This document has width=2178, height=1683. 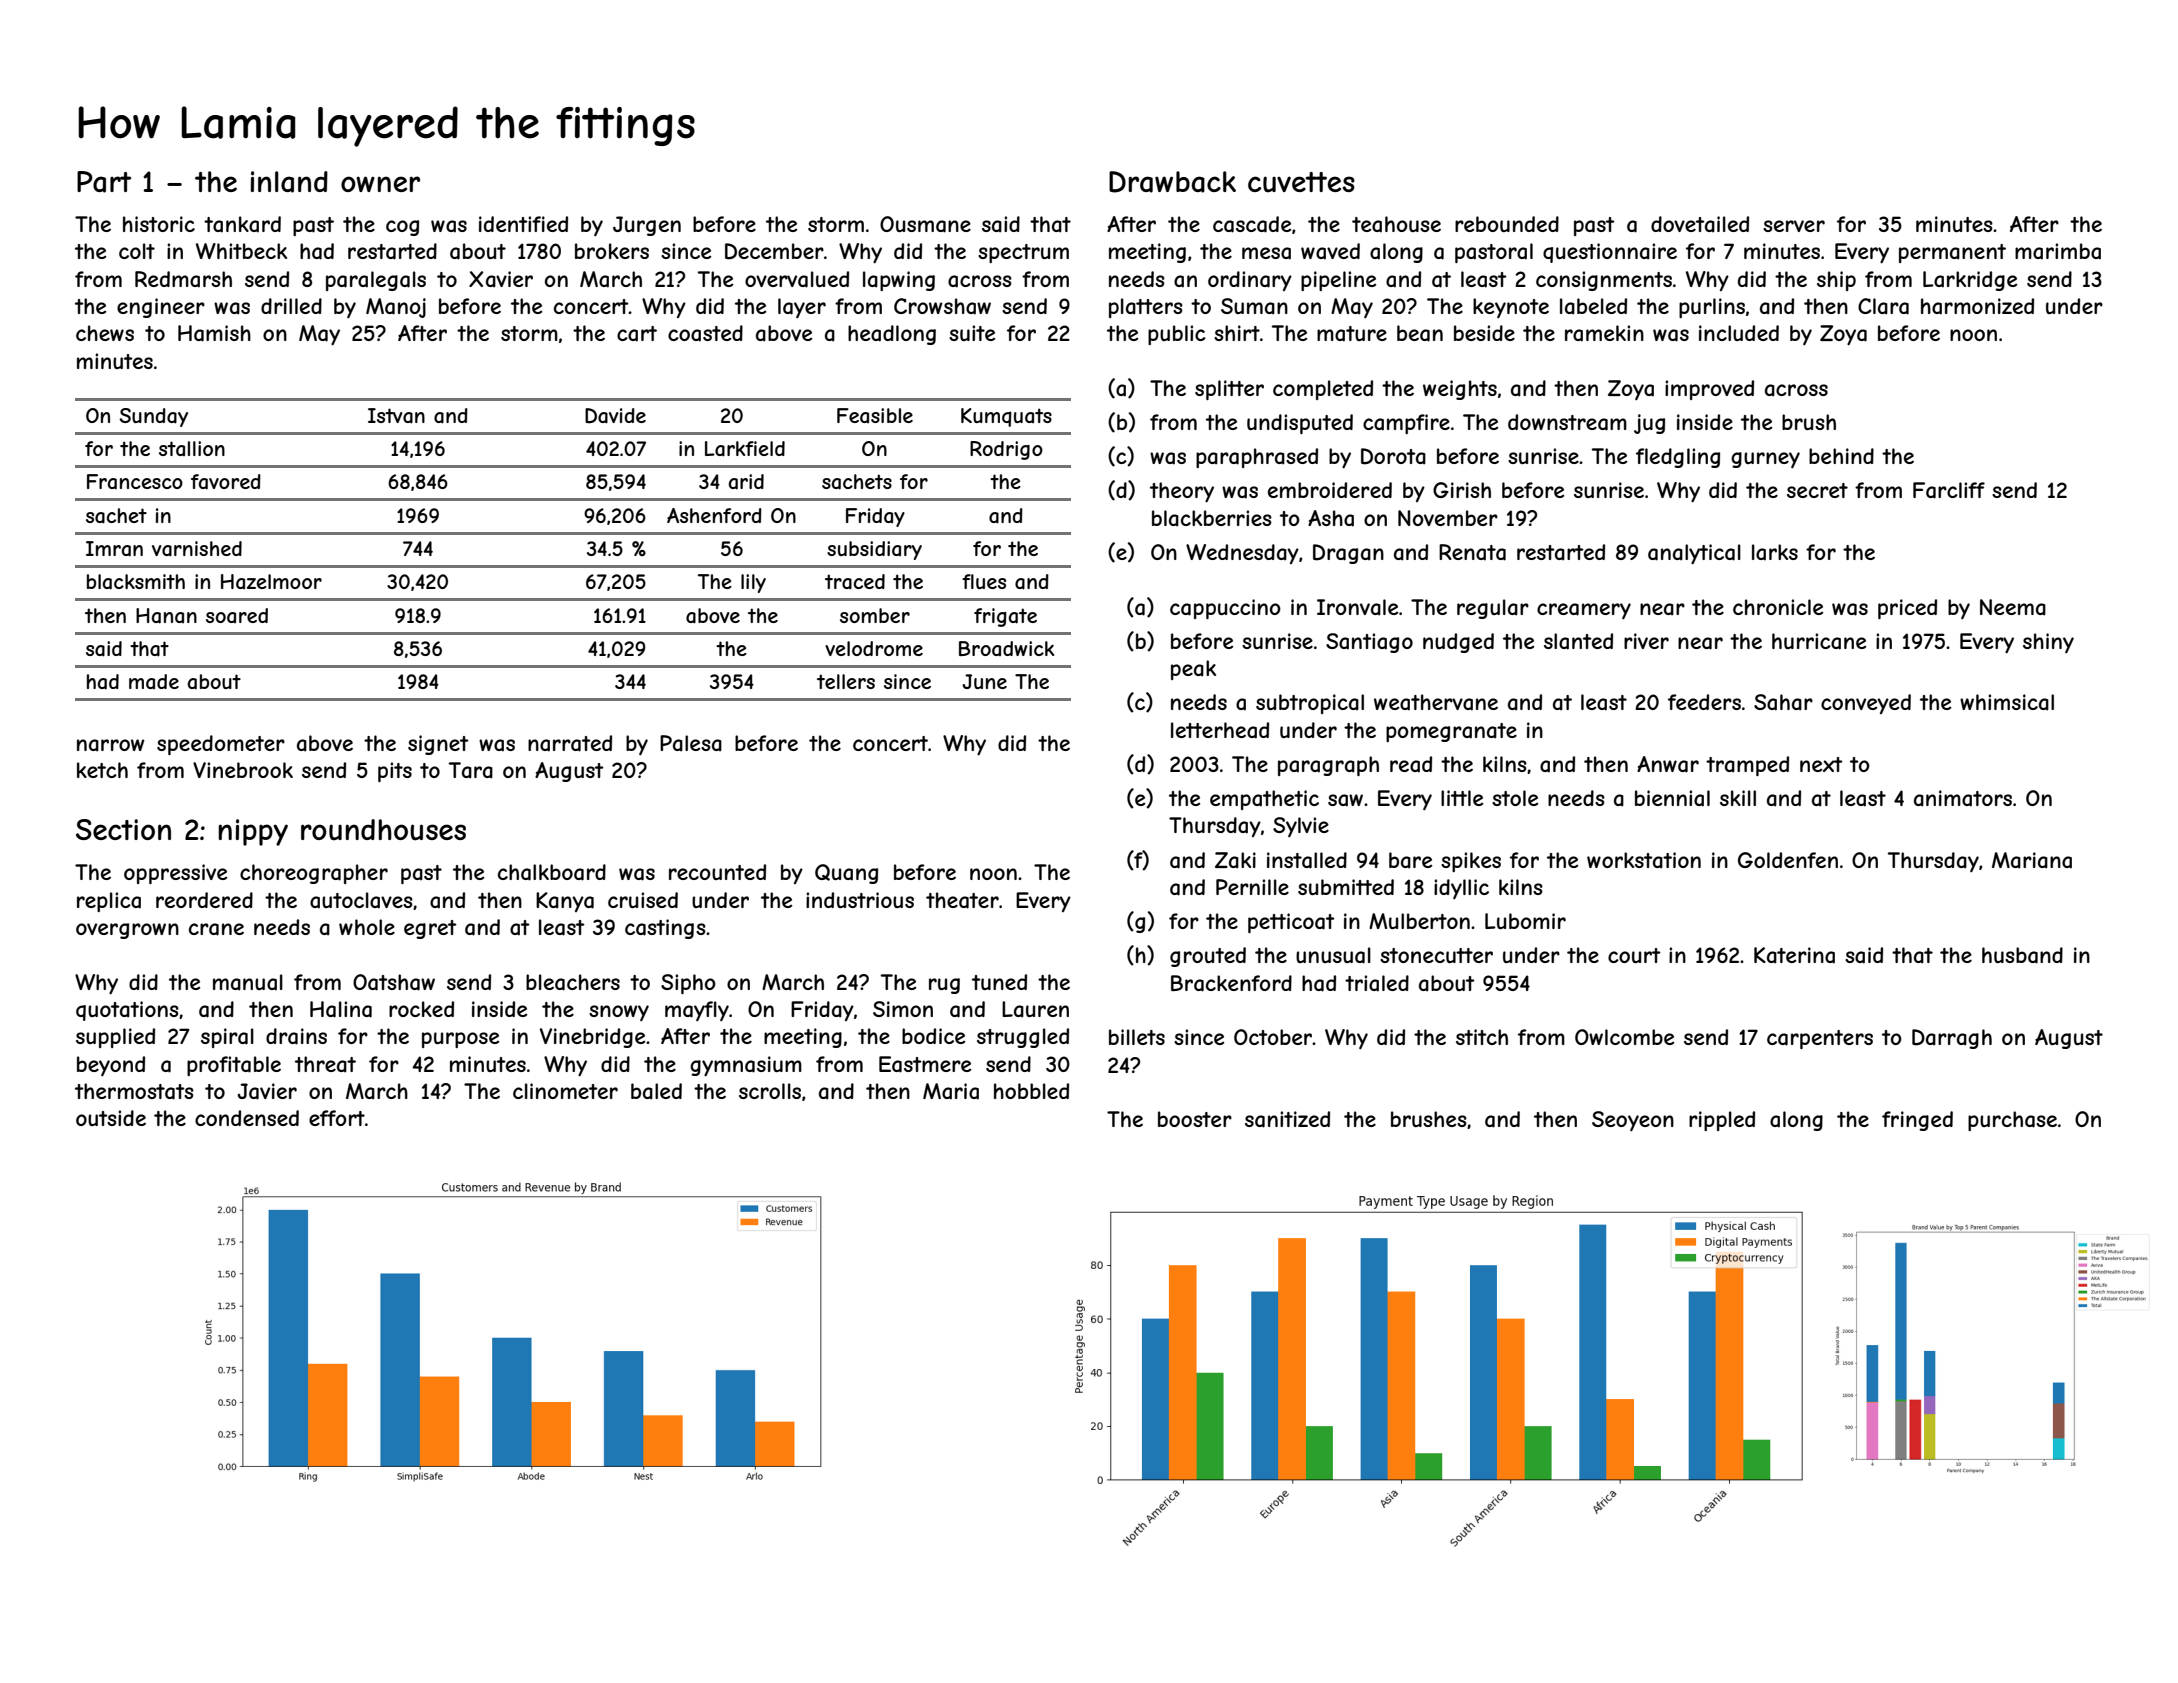 I want to click on analytical, so click(x=1694, y=554).
